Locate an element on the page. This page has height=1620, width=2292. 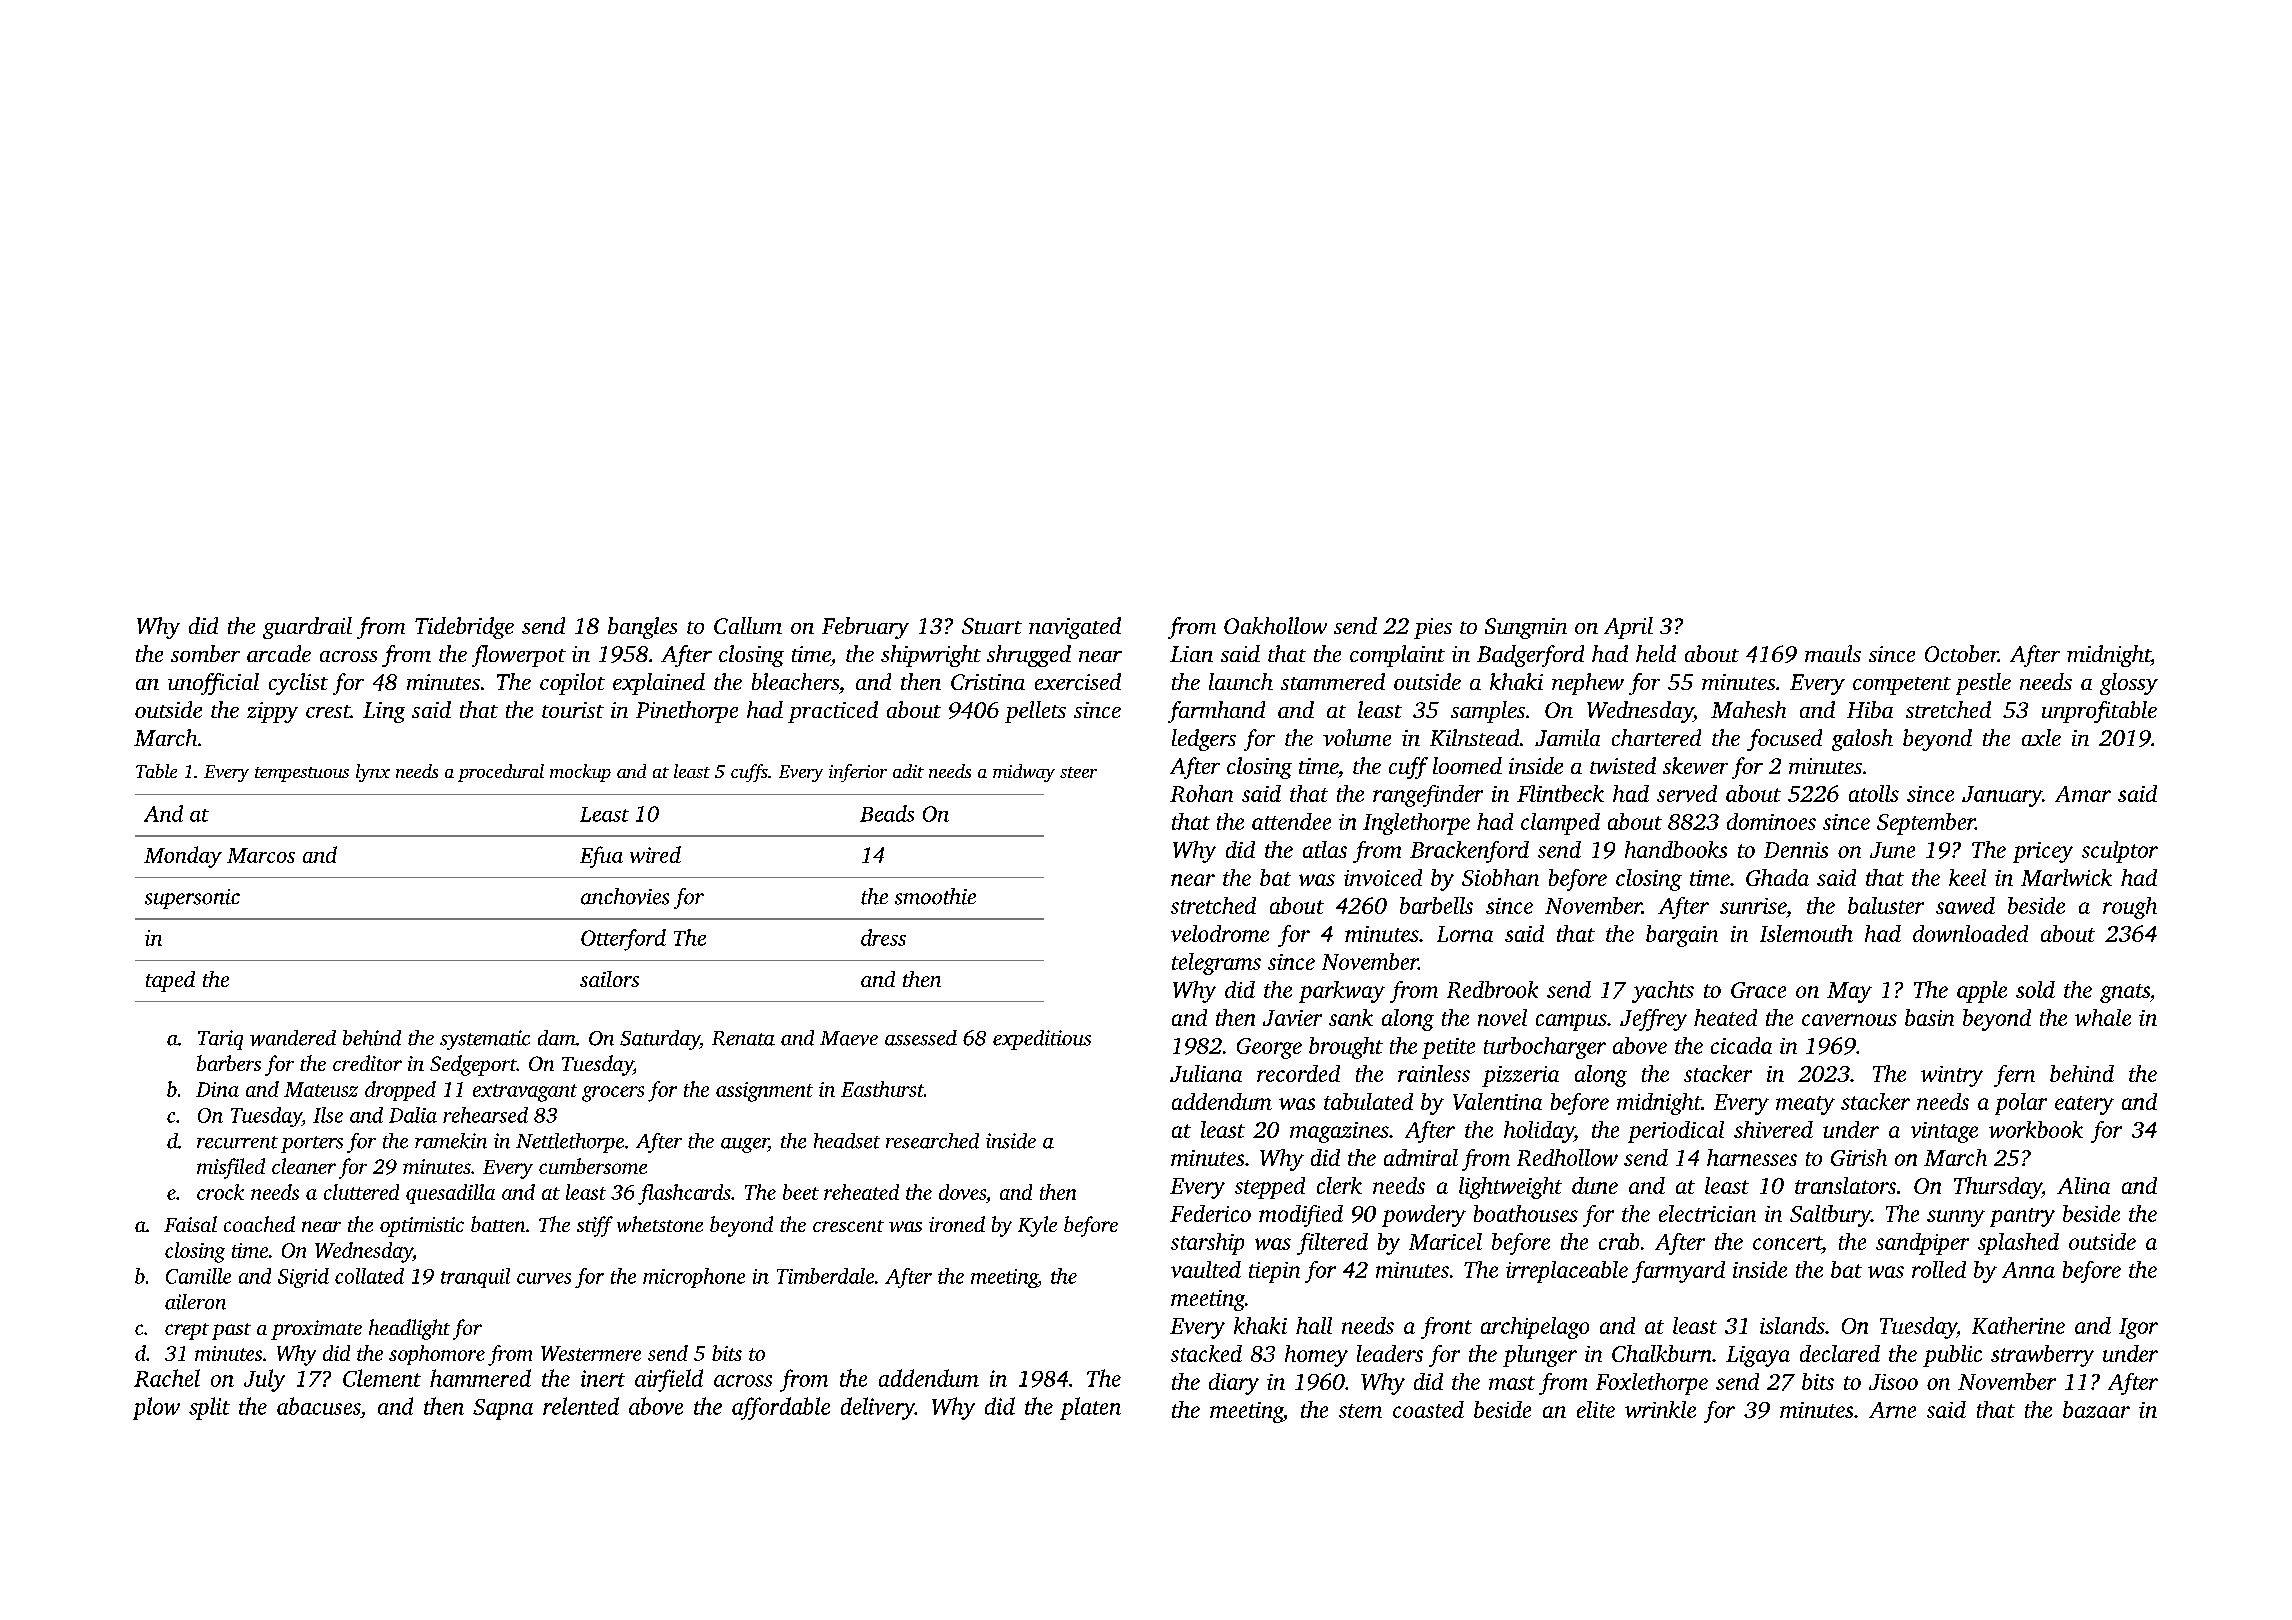
assessed is located at coordinates (921, 1038).
